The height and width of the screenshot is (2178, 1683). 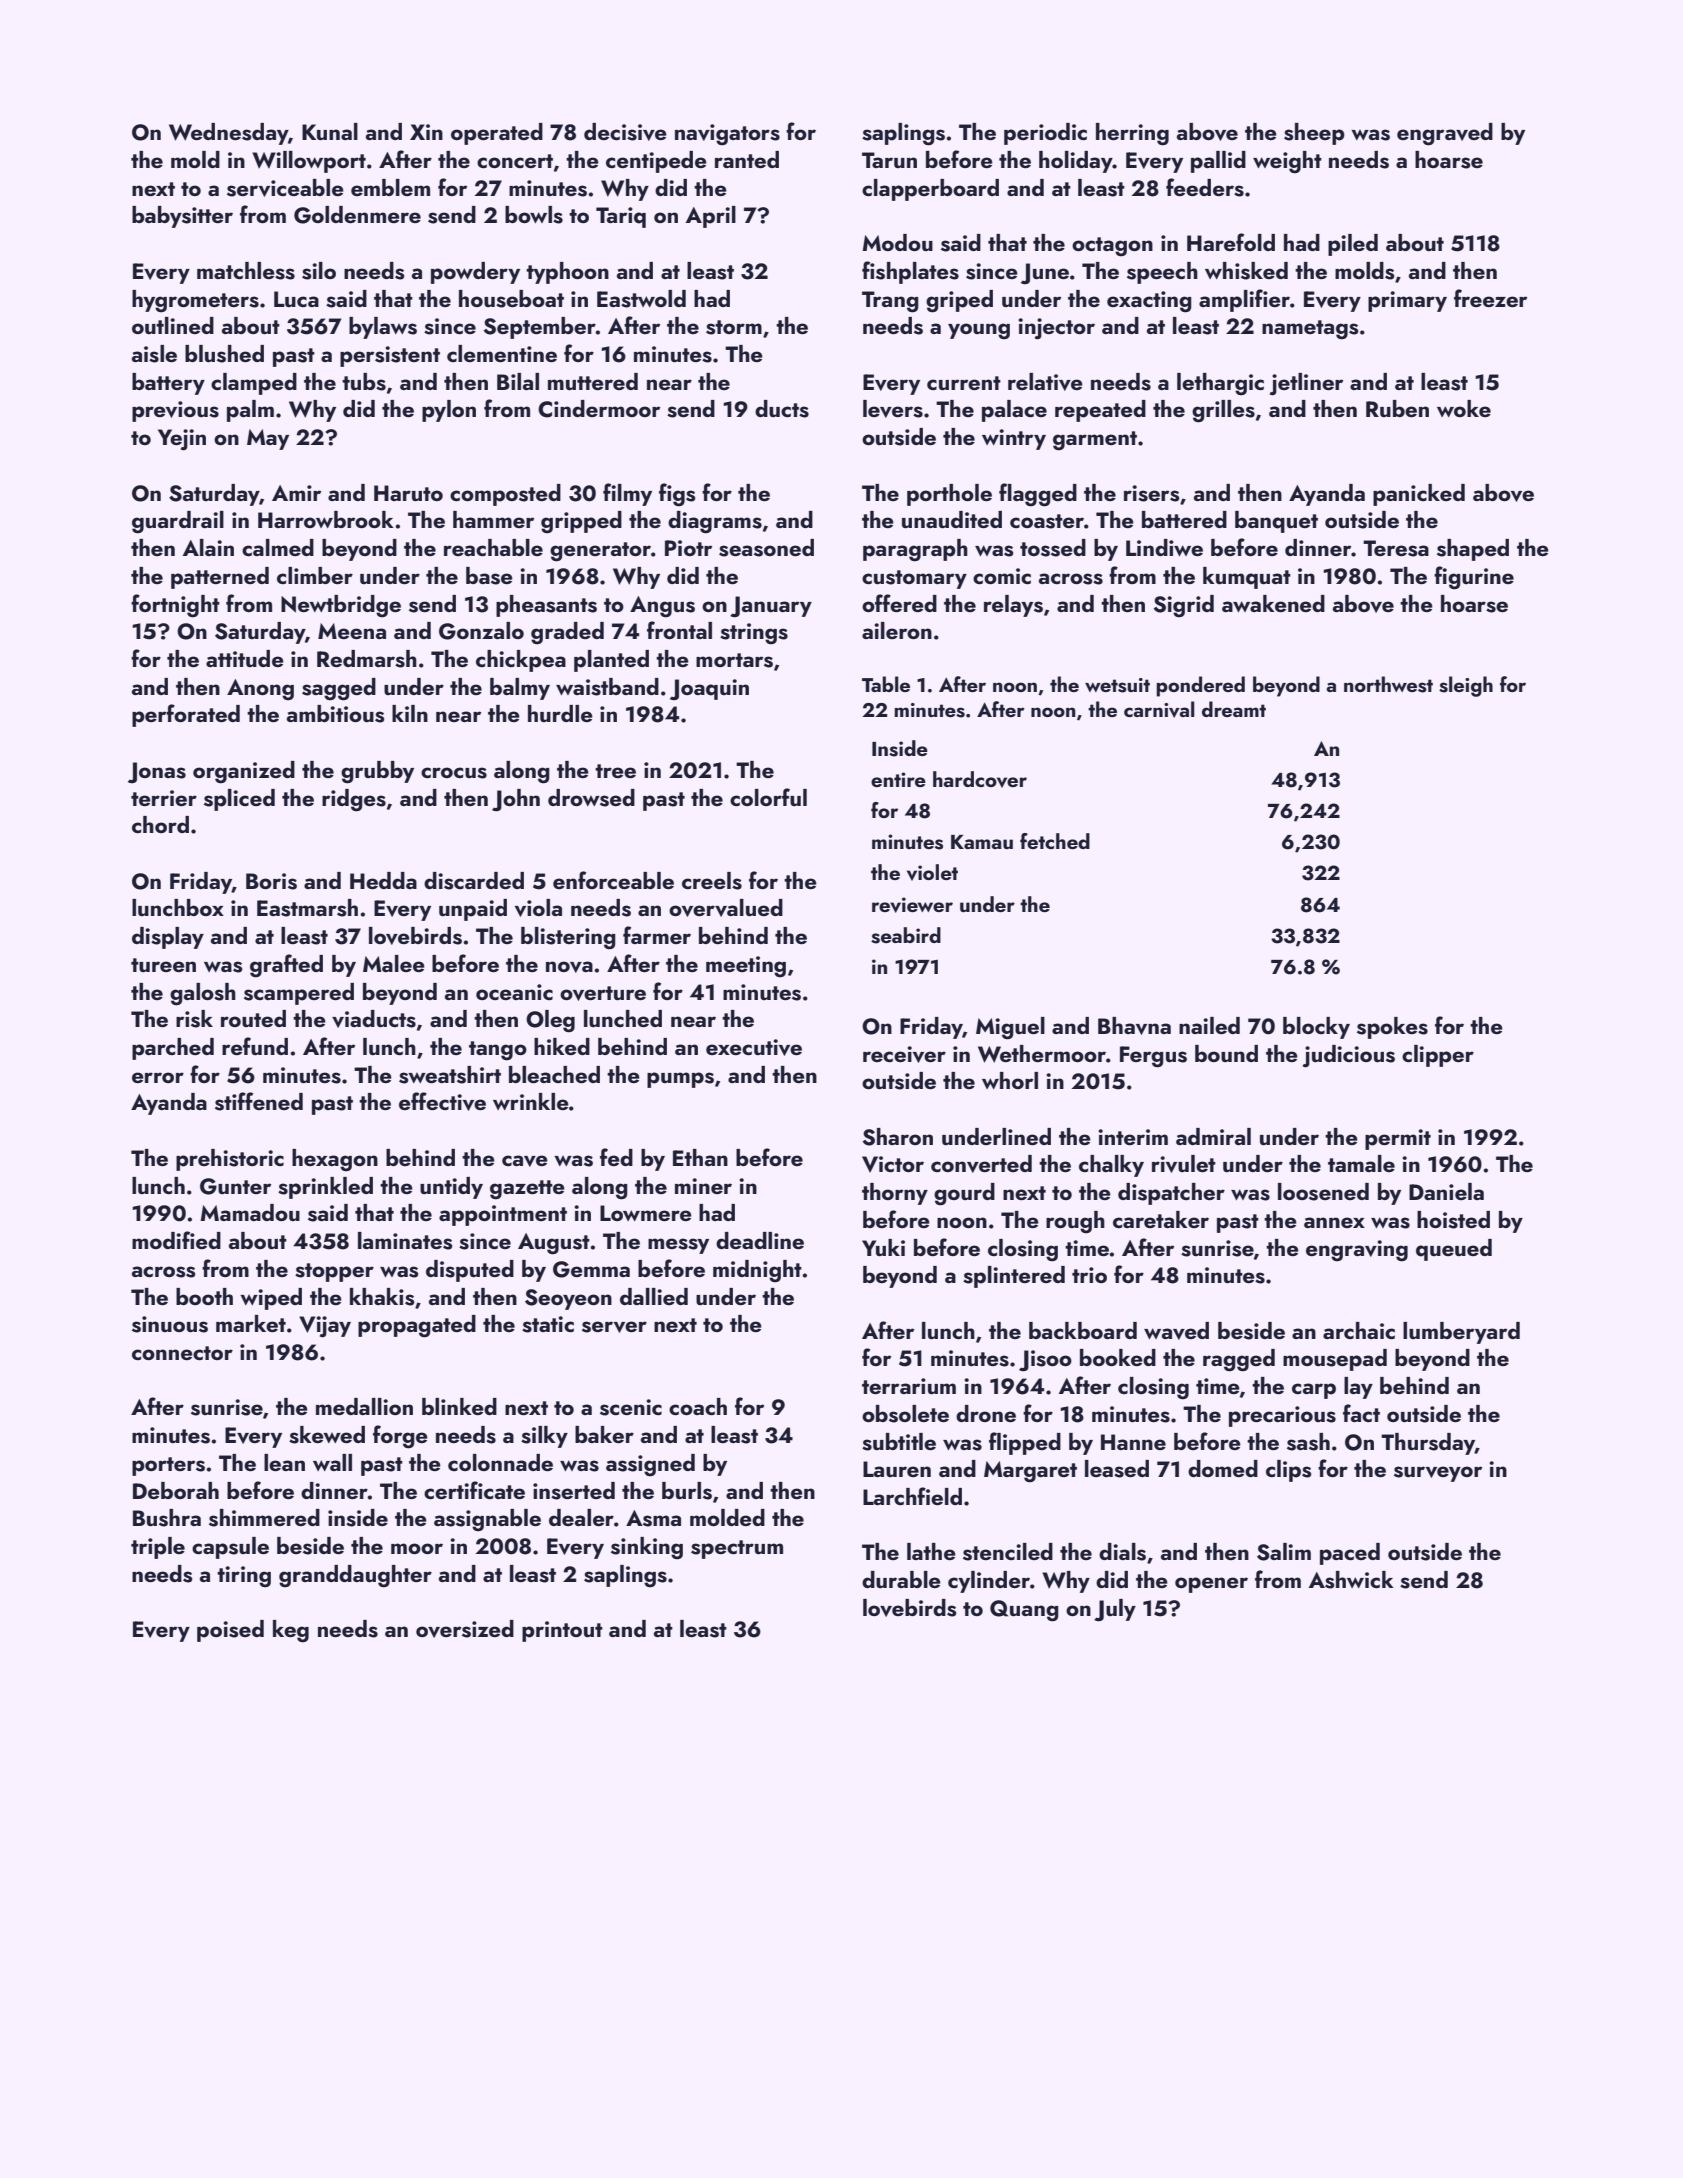 What do you see at coordinates (291, 1631) in the screenshot?
I see `keg` at bounding box center [291, 1631].
